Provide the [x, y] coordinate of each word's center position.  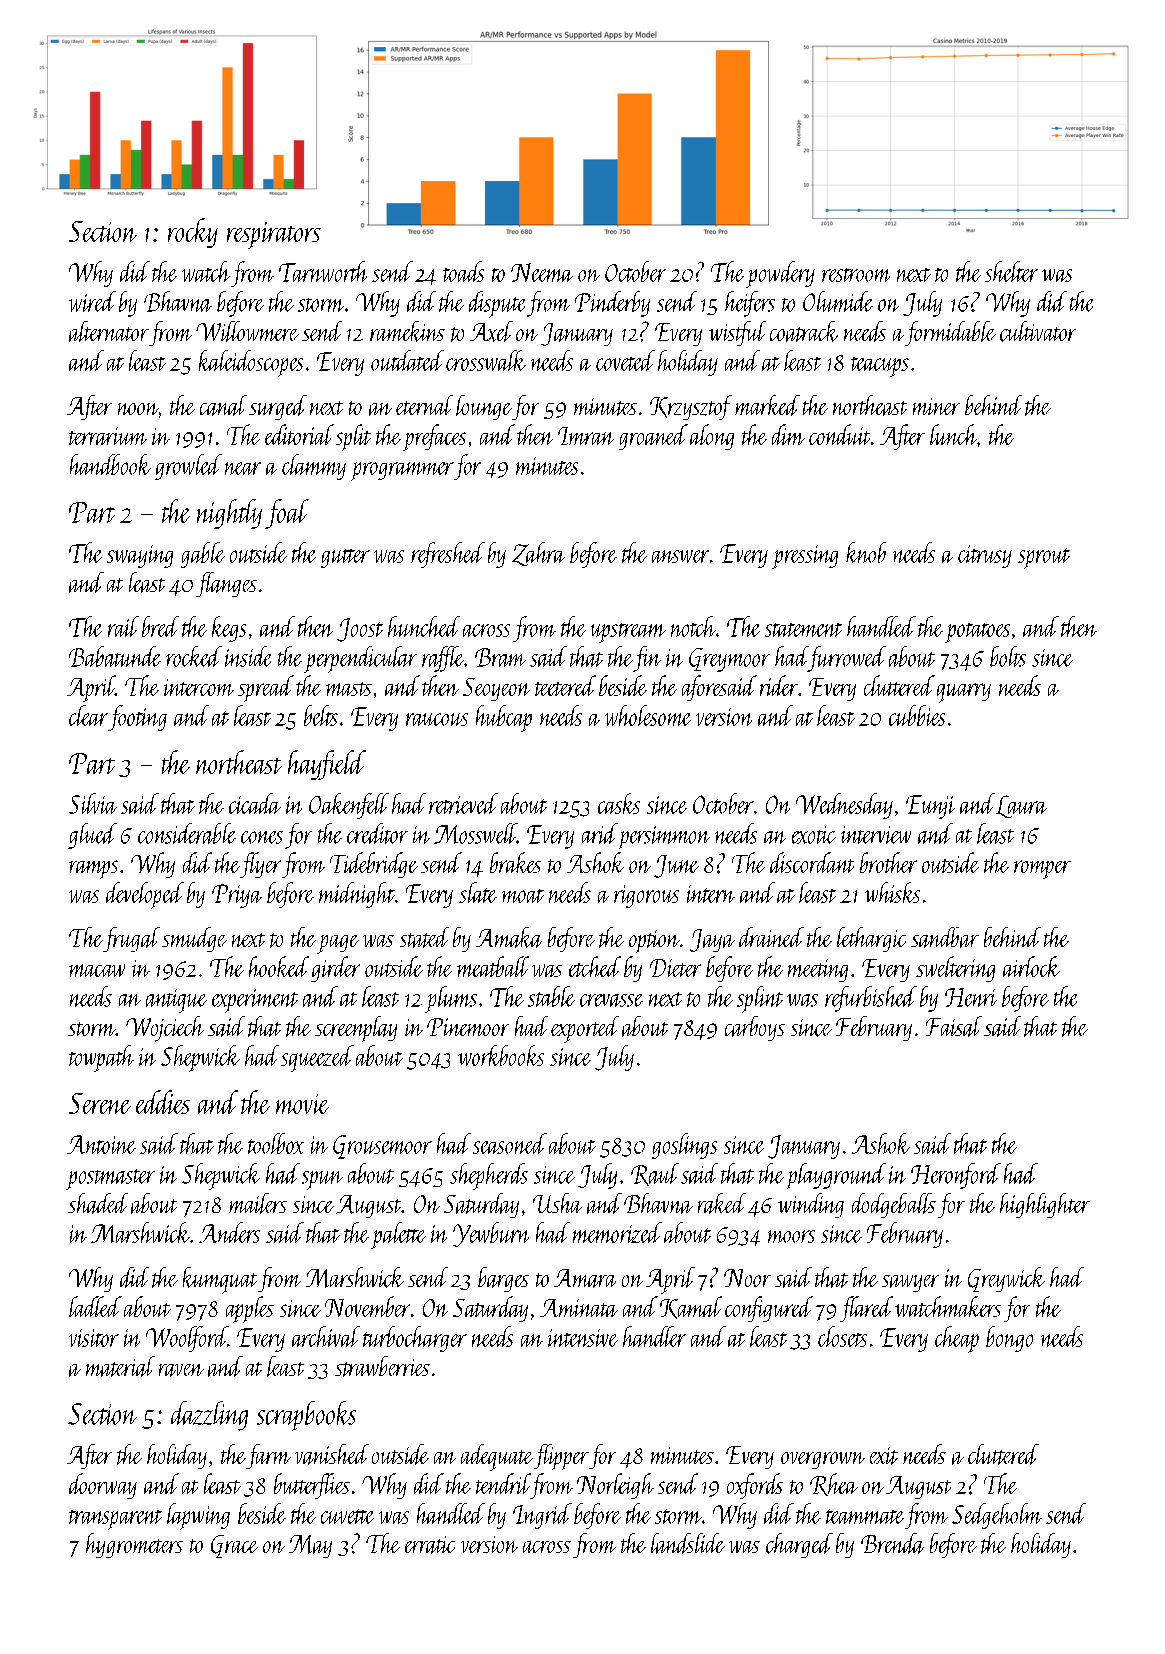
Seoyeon [496, 689]
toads [463, 271]
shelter [1011, 271]
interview [876, 835]
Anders [229, 1232]
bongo [1009, 1339]
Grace [234, 1546]
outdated [407, 360]
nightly [229, 514]
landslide [688, 1543]
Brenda [892, 1543]
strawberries [382, 1366]
